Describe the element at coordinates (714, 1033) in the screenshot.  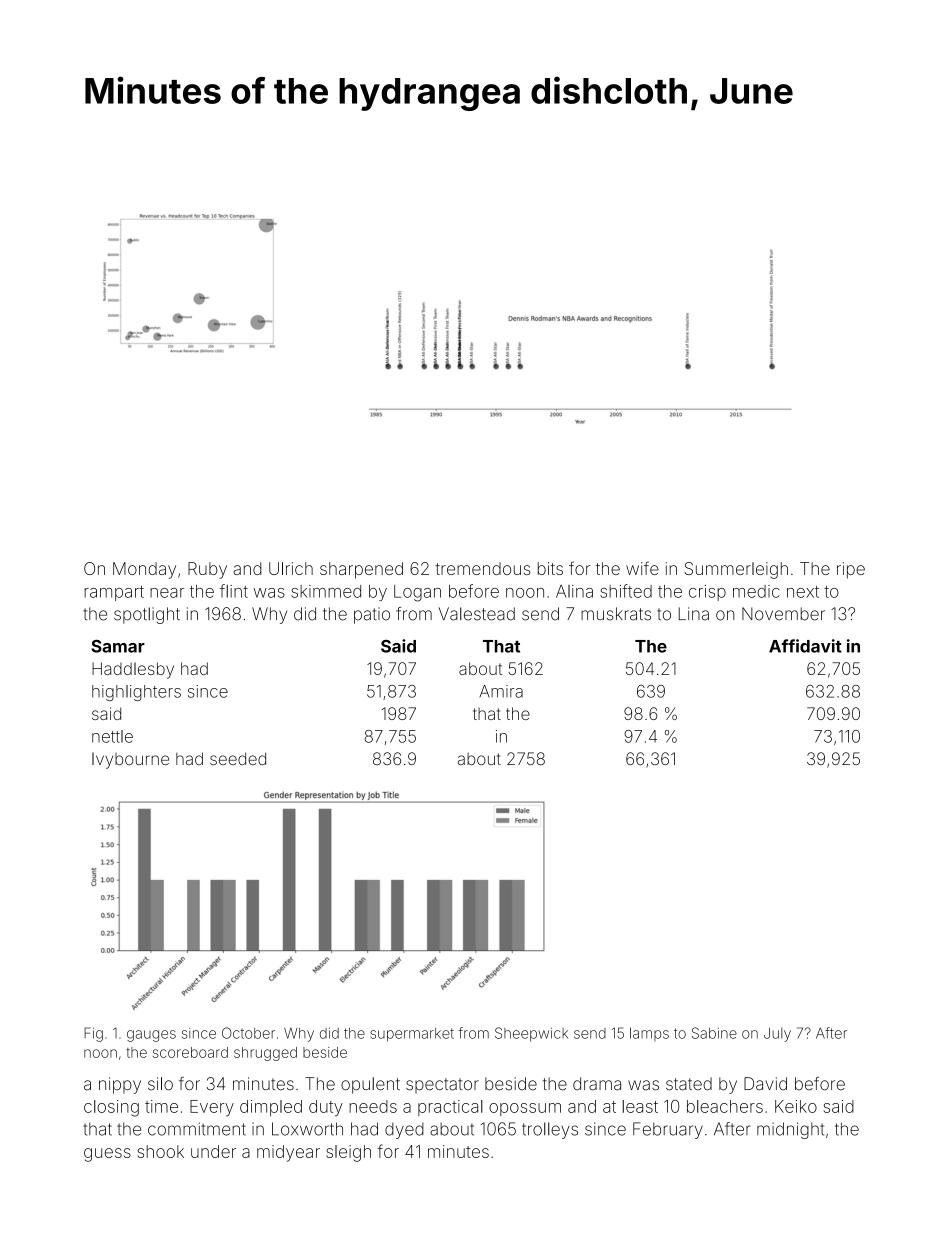
I see `Sabine` at that location.
